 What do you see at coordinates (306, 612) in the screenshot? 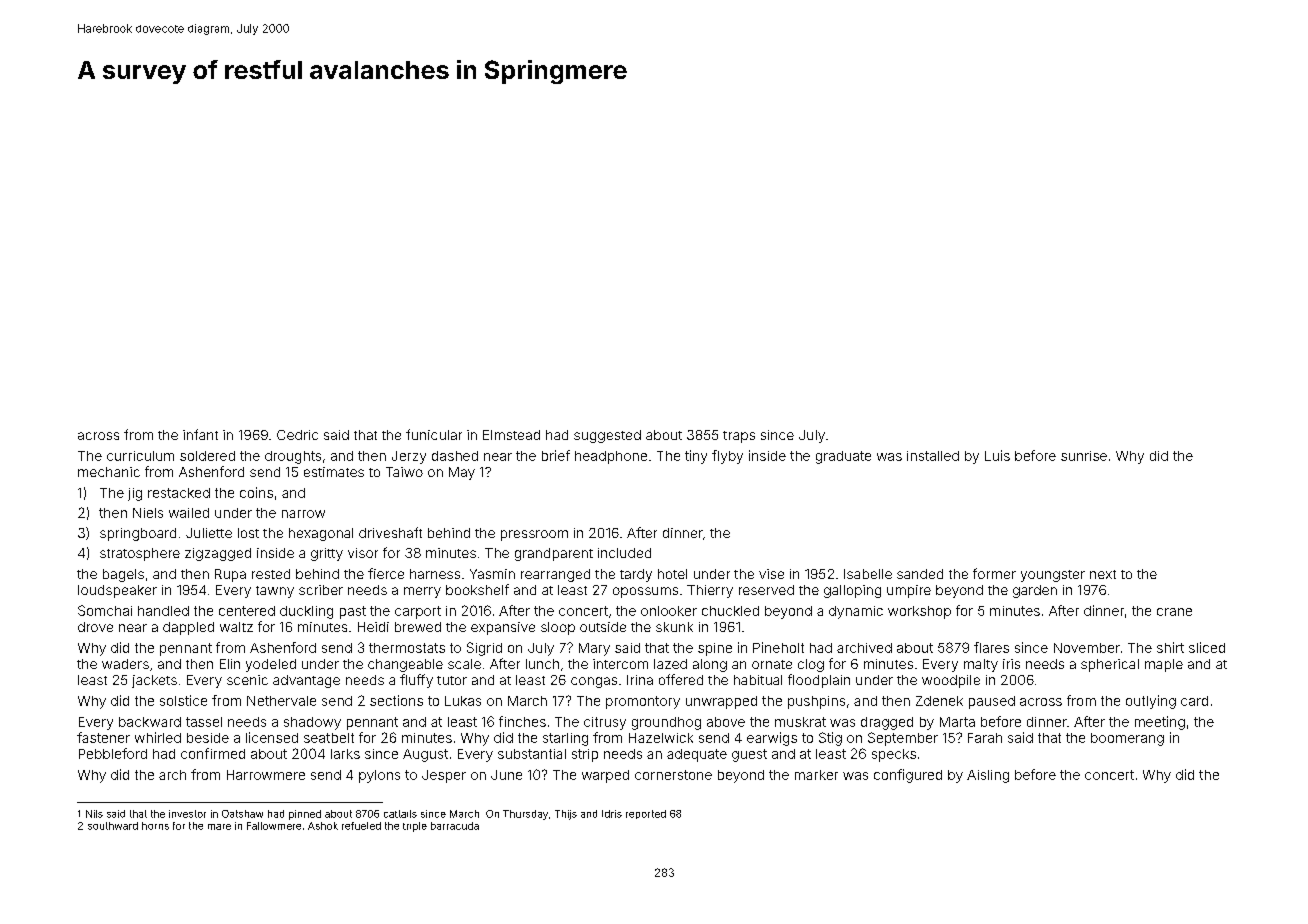
I see `duckling` at bounding box center [306, 612].
